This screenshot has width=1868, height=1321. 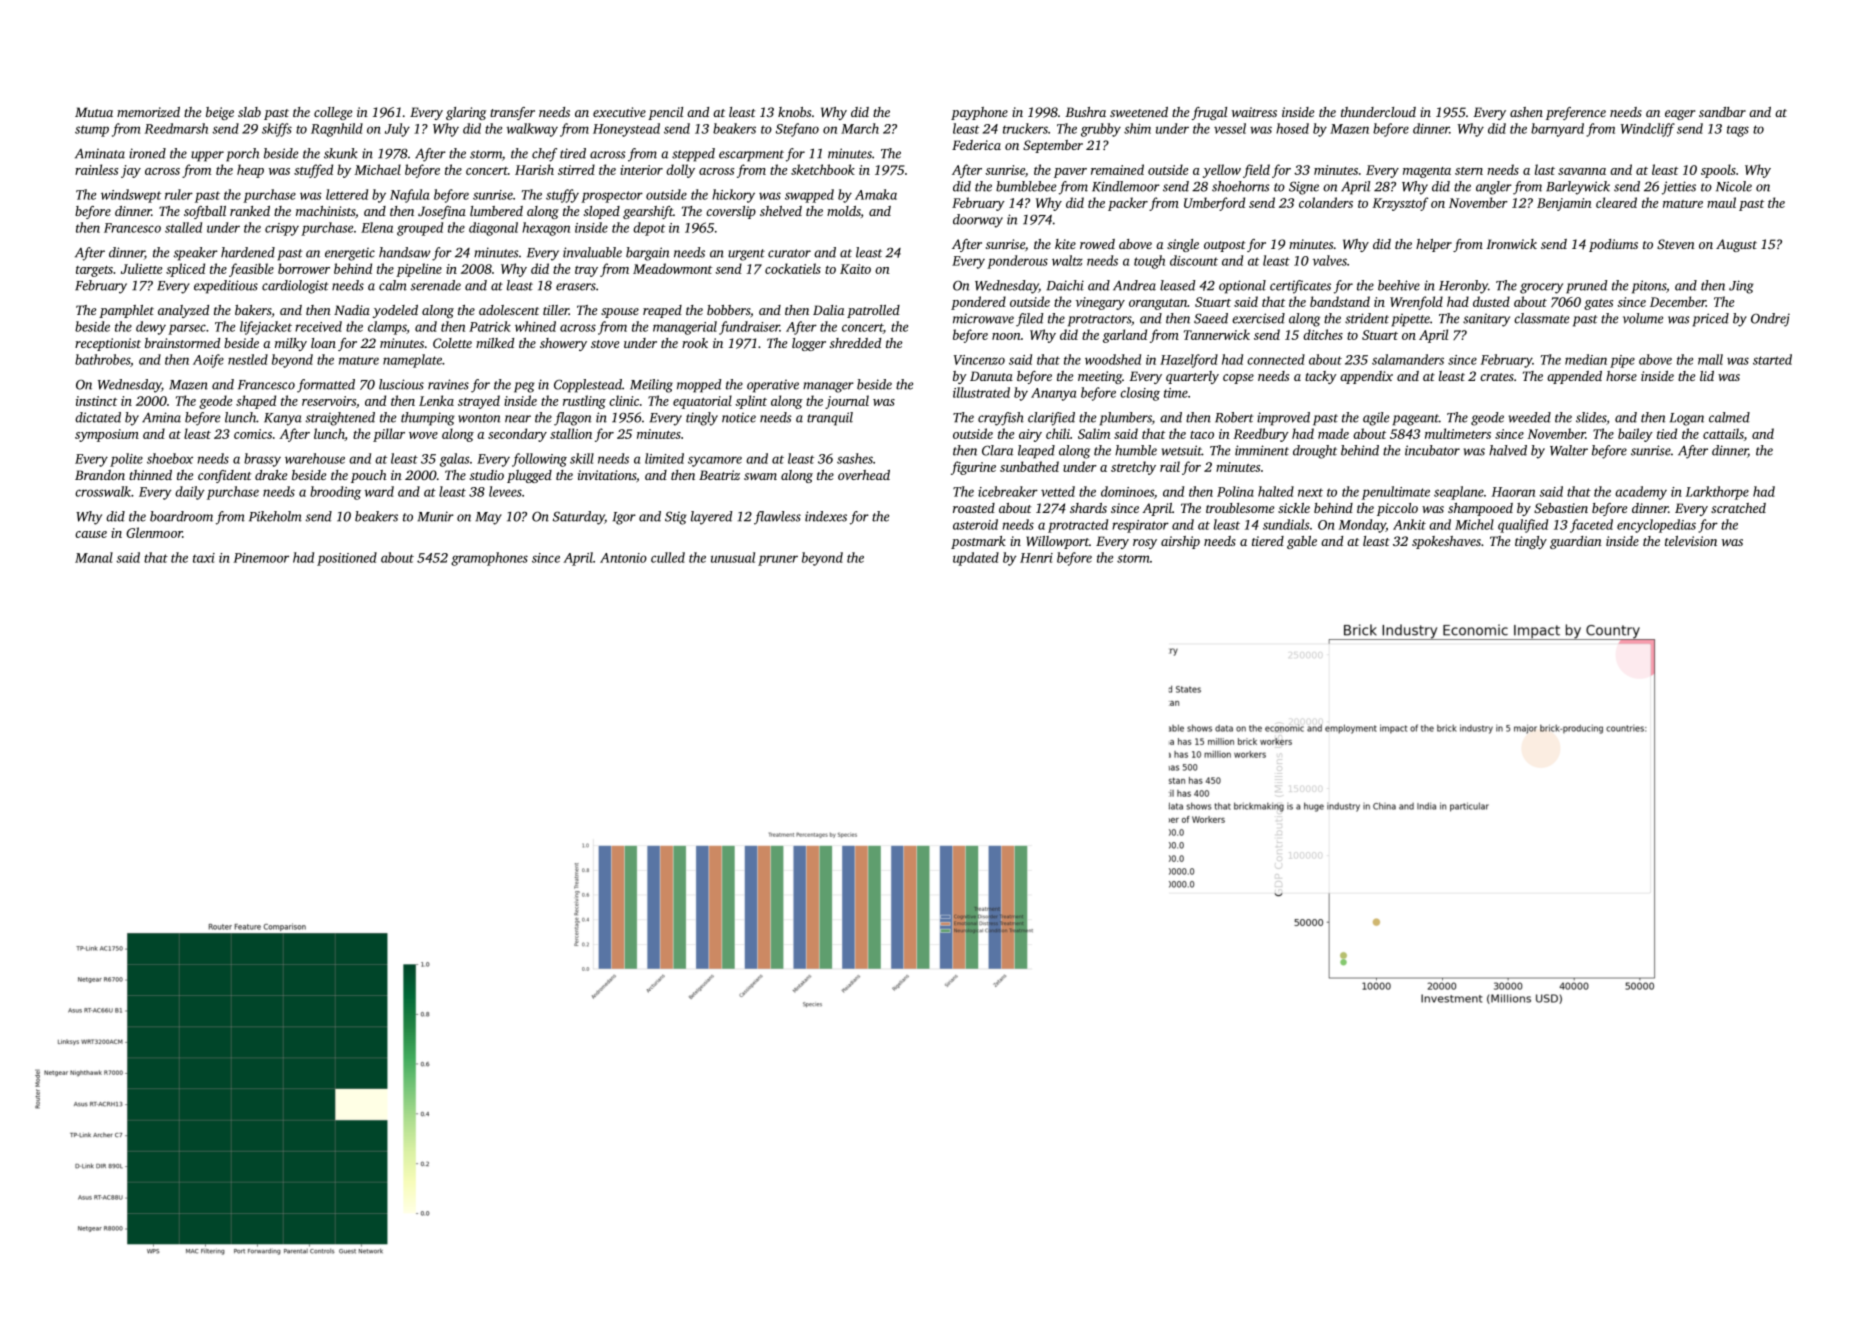 I want to click on Ondrej, so click(x=1770, y=320).
